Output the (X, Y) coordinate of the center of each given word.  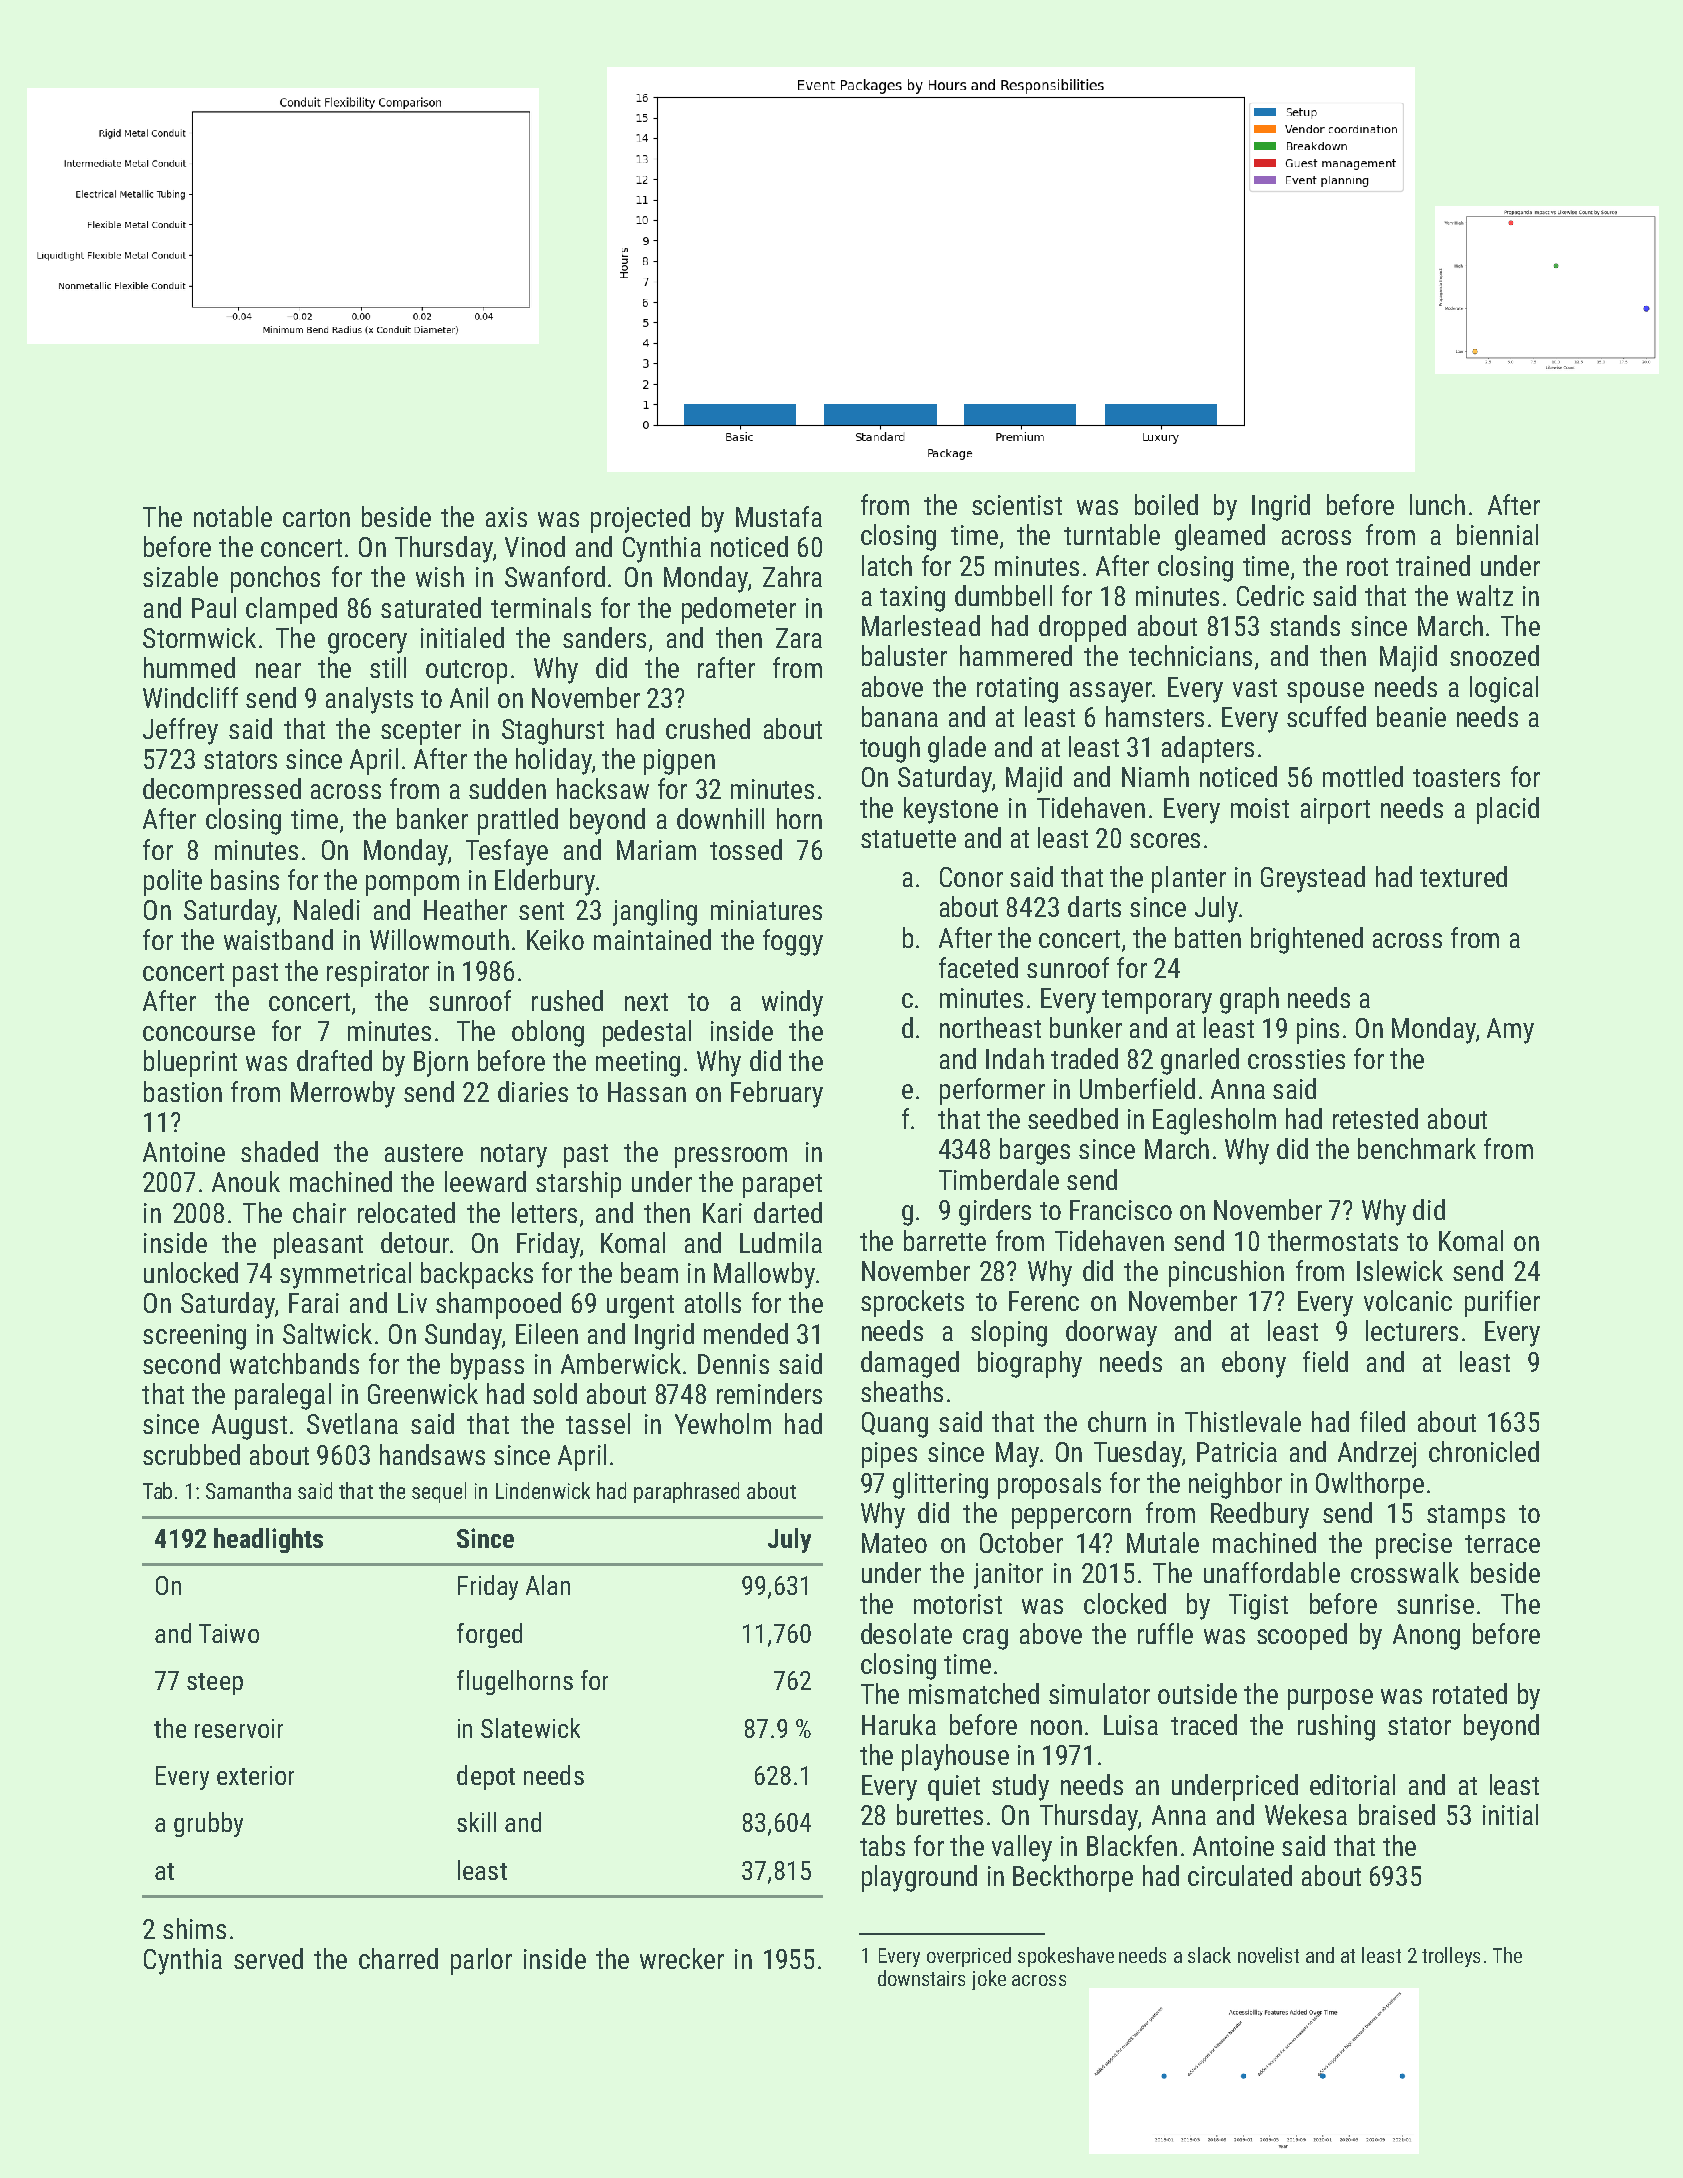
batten (1208, 937)
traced (1204, 1724)
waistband (278, 939)
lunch (1437, 504)
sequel (439, 1492)
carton (316, 518)
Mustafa (779, 516)
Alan (548, 1585)
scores (1165, 840)
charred (398, 1958)
